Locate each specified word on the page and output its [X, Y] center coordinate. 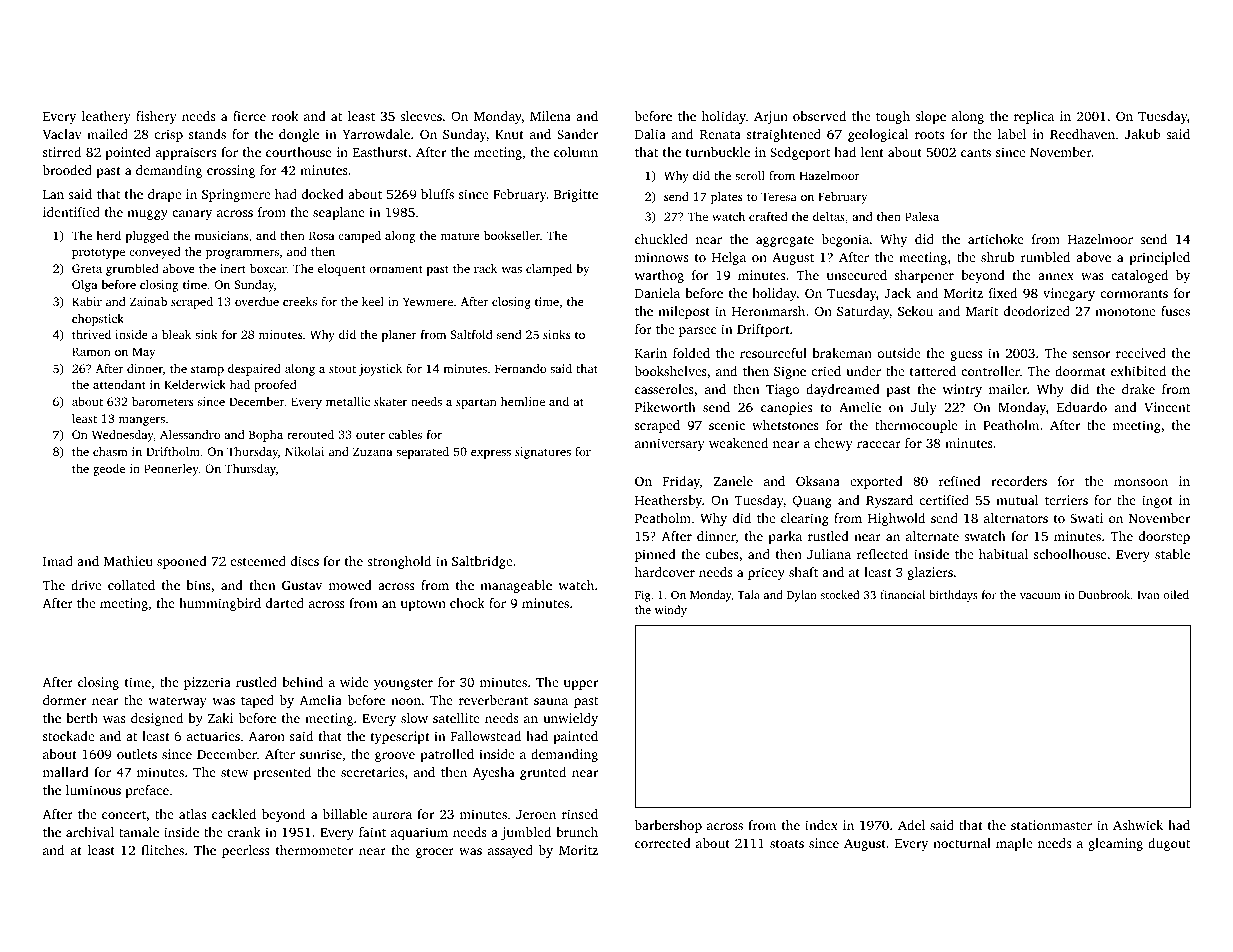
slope [930, 117]
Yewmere [428, 301]
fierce [249, 116]
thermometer [314, 850]
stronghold [399, 562]
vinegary [1069, 294]
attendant [119, 384]
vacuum [1040, 596]
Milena [550, 116]
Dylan [802, 596]
